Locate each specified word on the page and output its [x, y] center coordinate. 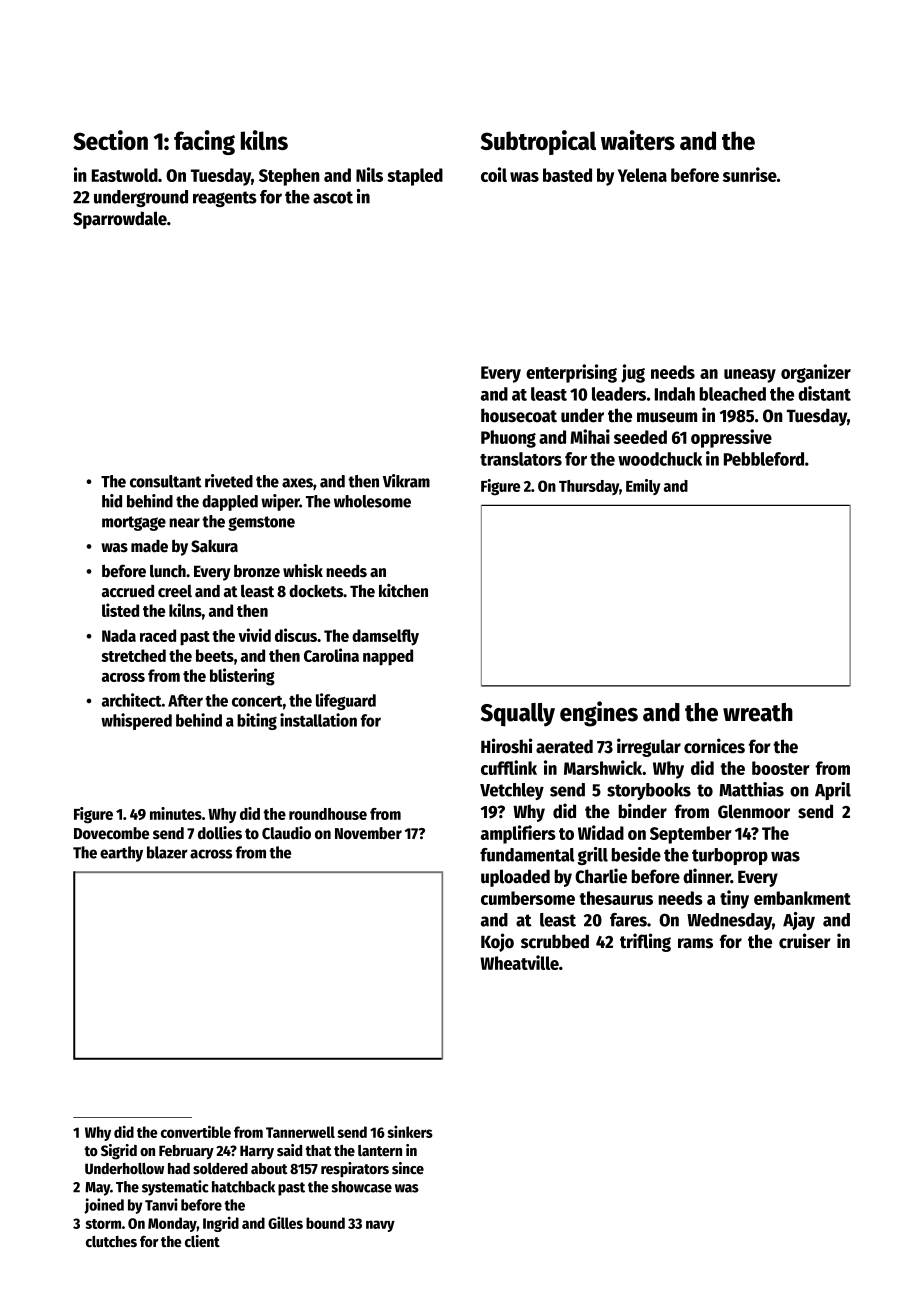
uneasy [750, 376]
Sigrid [119, 1152]
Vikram [406, 481]
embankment [802, 898]
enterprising [571, 373]
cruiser [804, 941]
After [185, 700]
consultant [166, 481]
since [408, 1168]
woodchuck [660, 459]
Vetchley [512, 791]
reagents [225, 199]
